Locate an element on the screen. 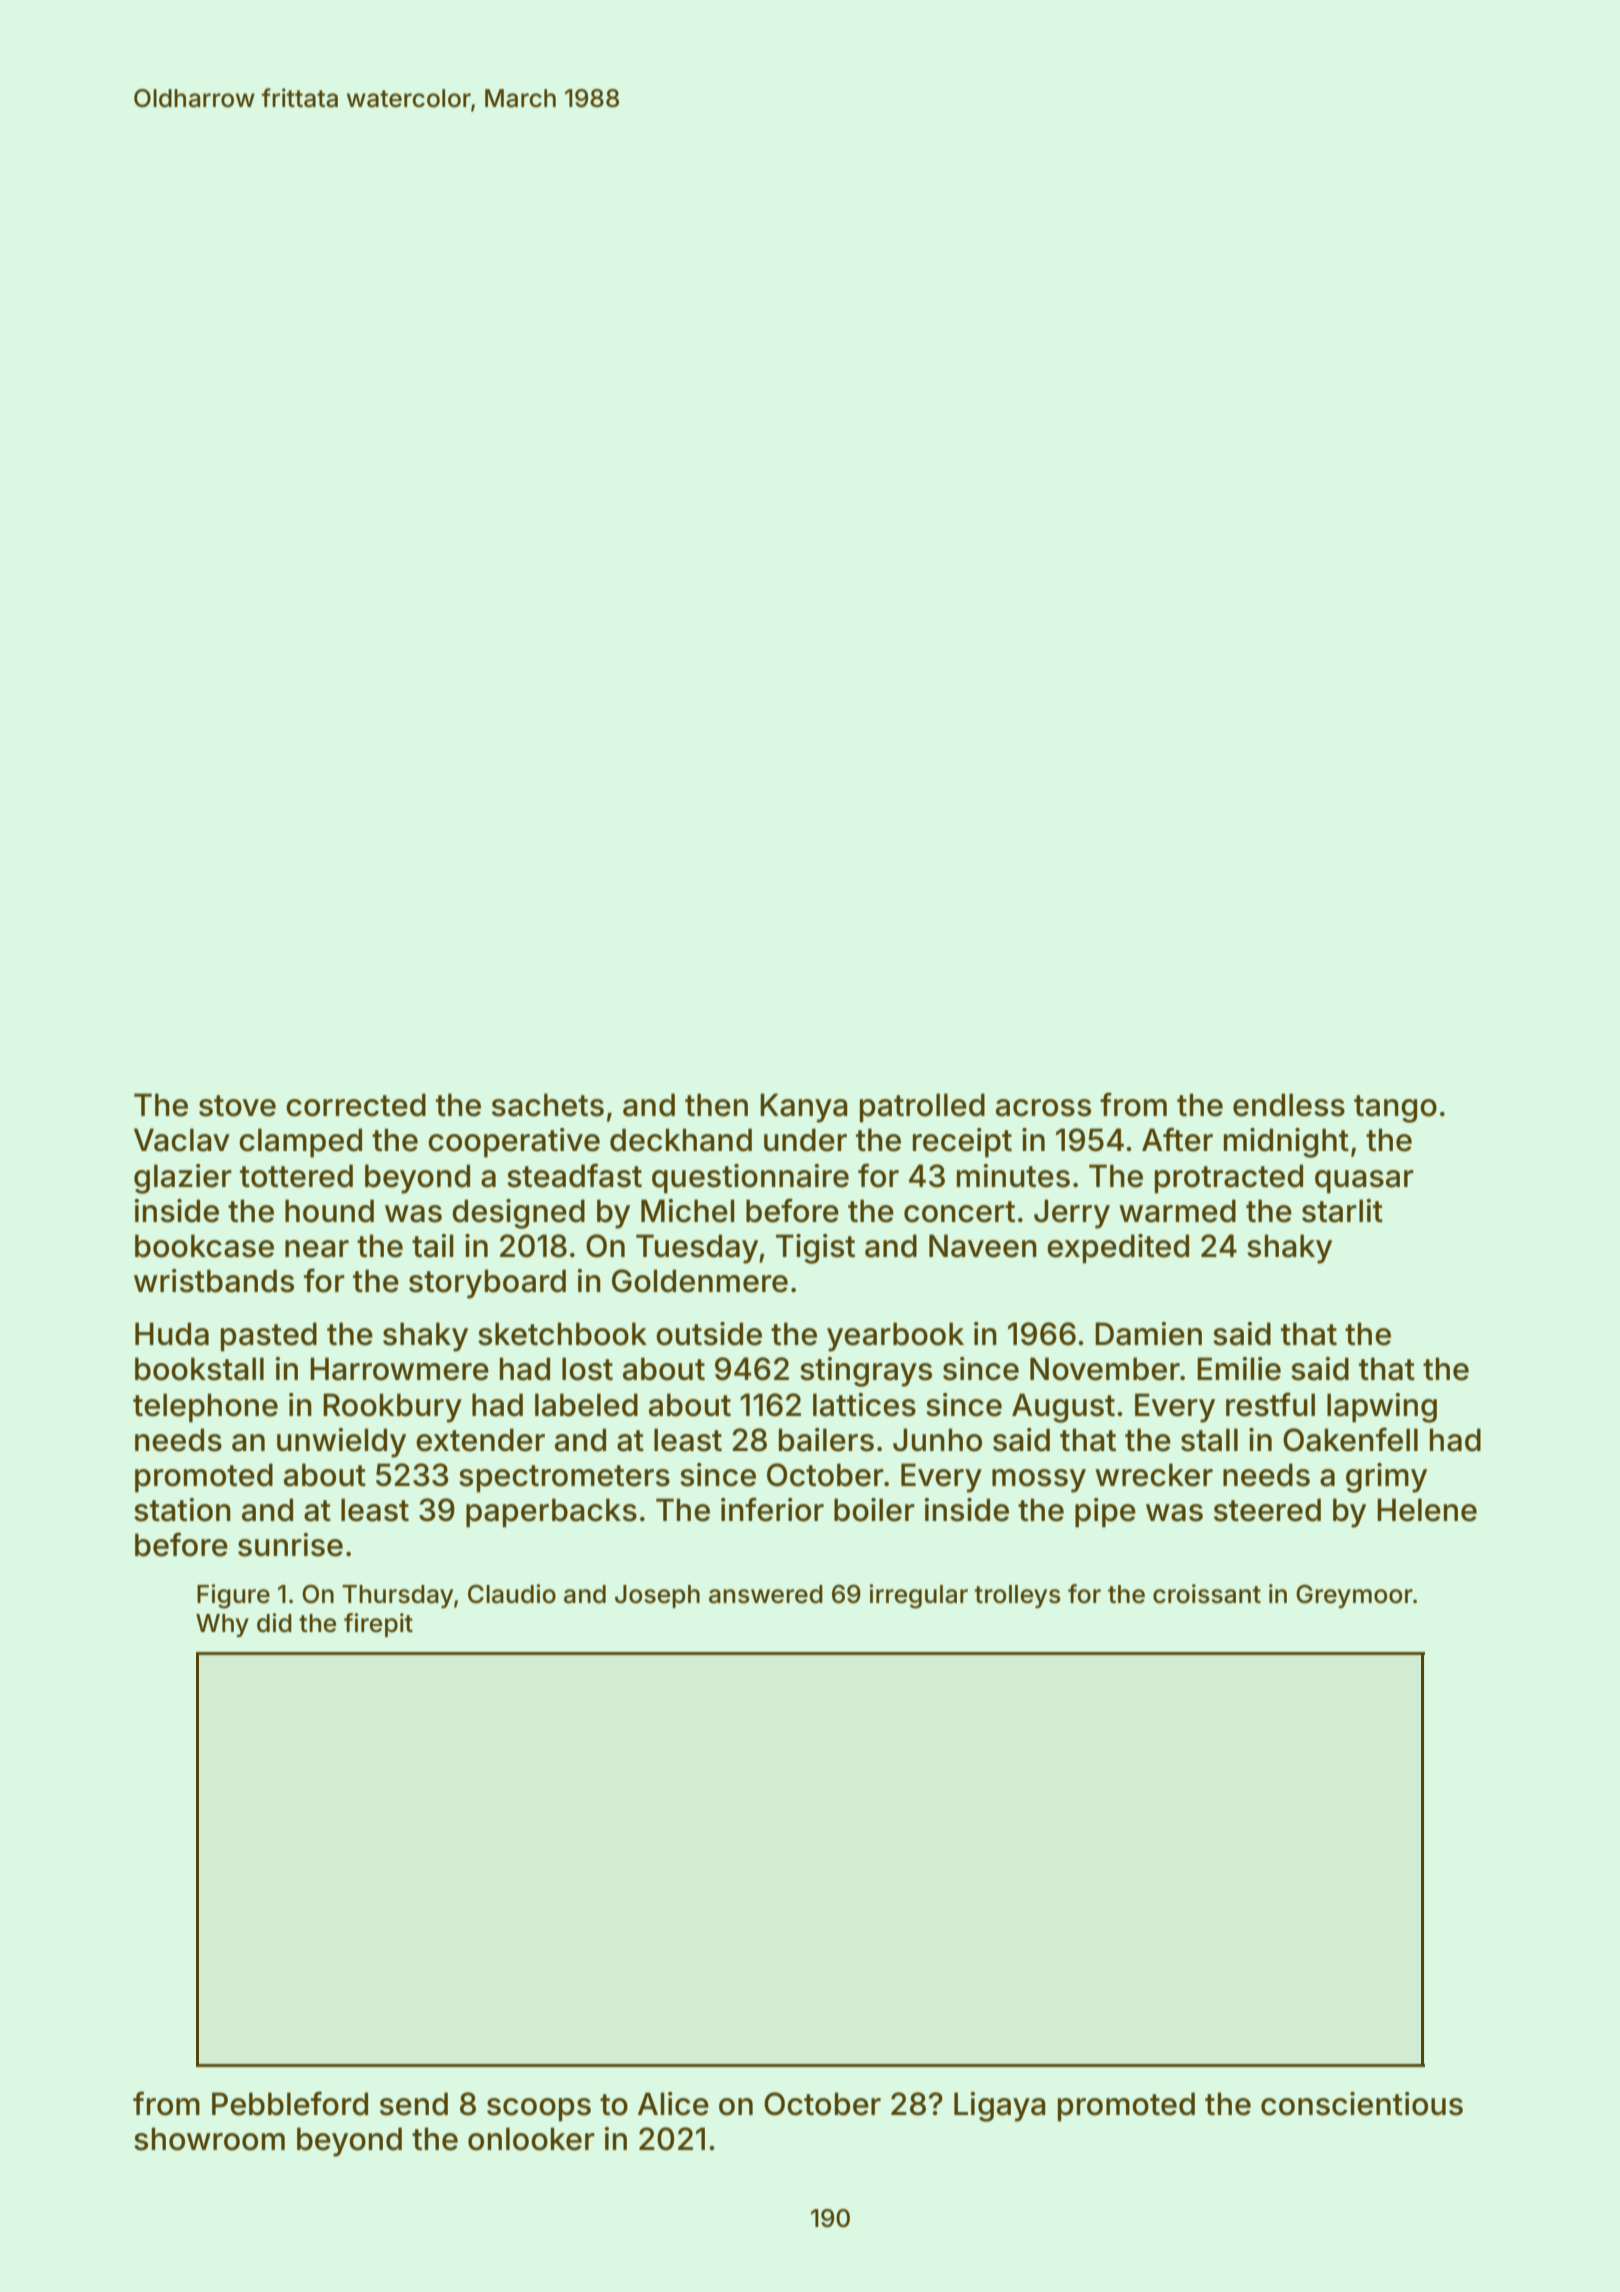 The image size is (1620, 2292). concert is located at coordinates (959, 1212).
